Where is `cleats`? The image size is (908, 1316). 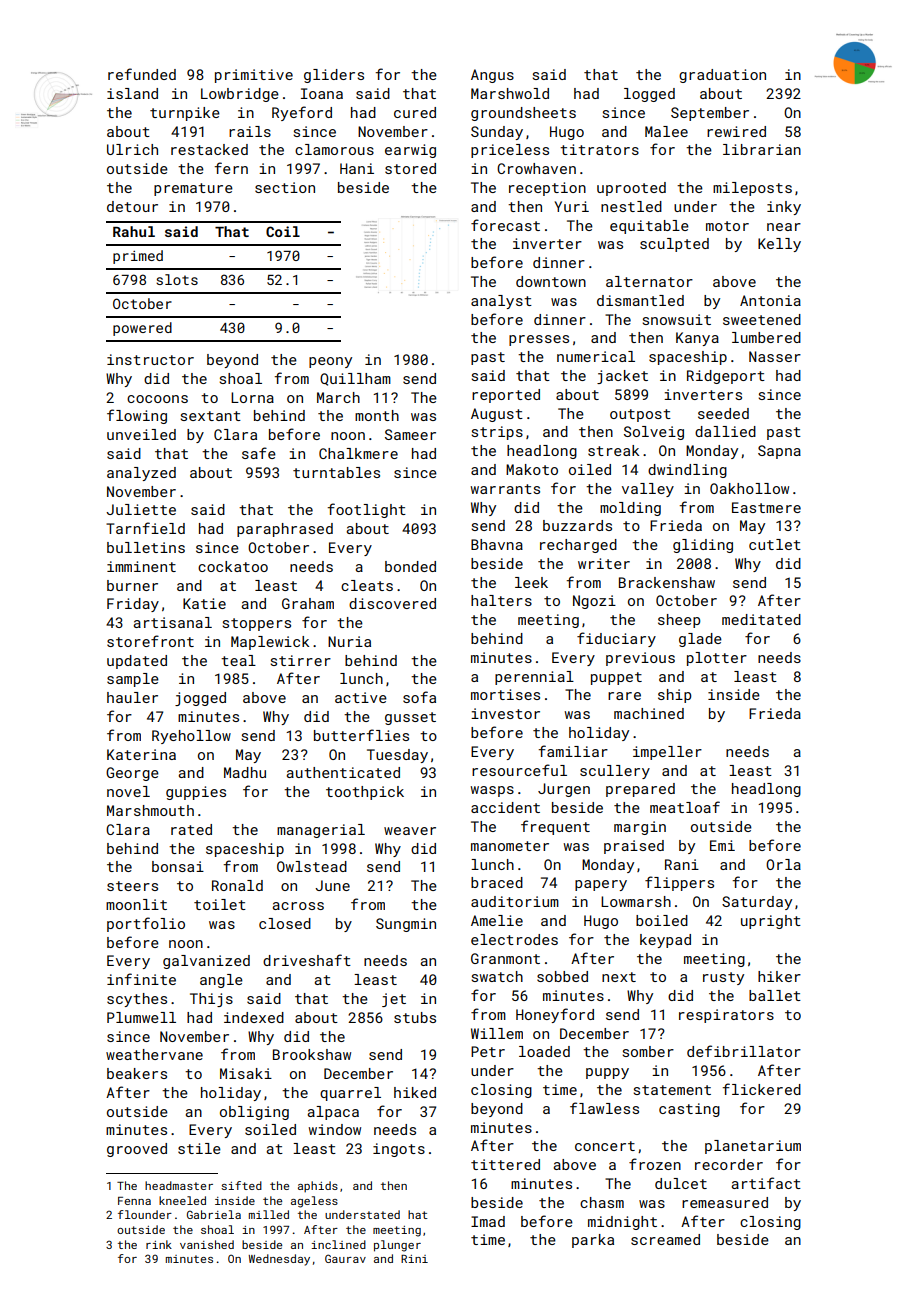
cleats is located at coordinates (367, 585).
